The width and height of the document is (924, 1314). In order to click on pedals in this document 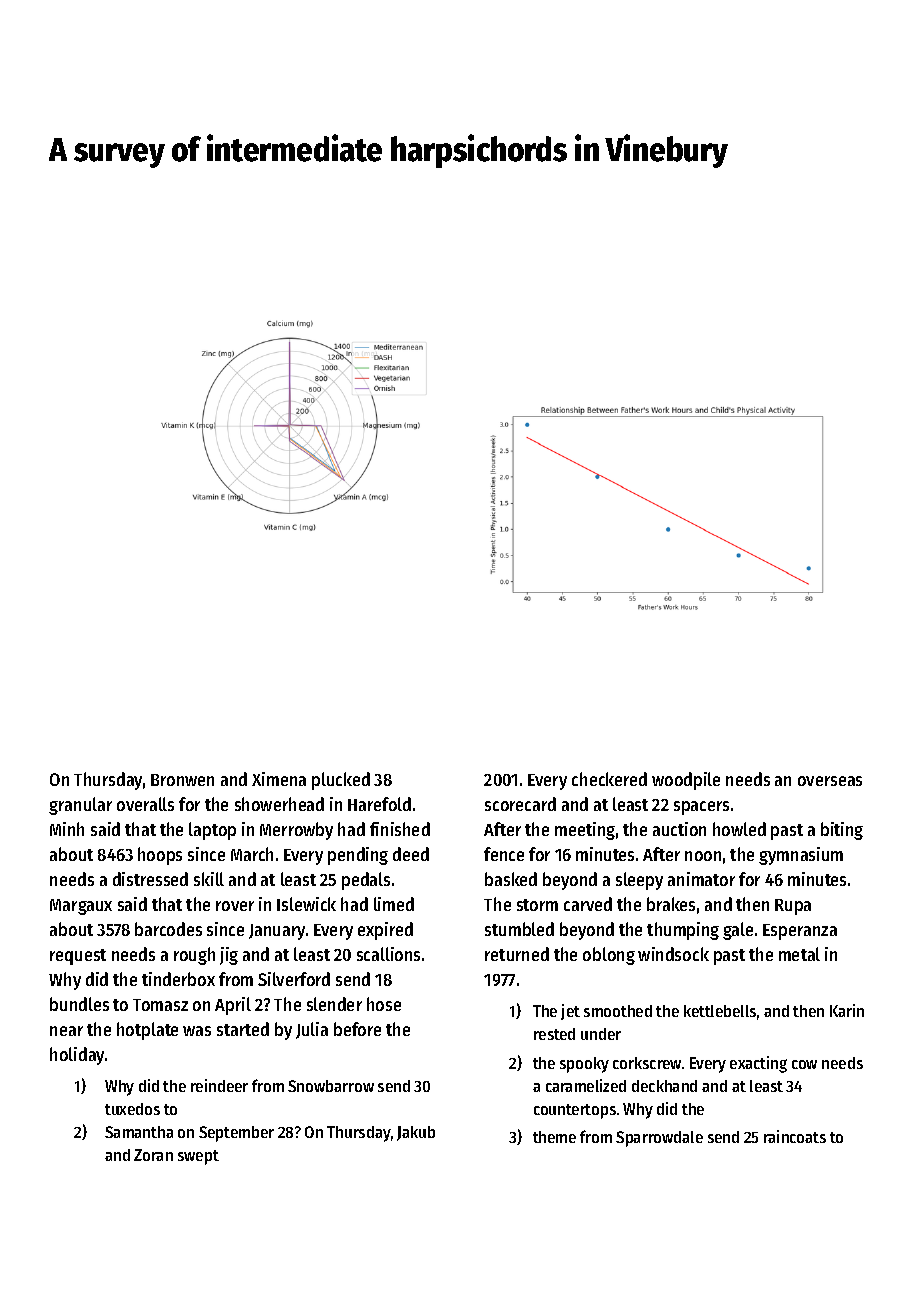, I will do `click(366, 881)`.
